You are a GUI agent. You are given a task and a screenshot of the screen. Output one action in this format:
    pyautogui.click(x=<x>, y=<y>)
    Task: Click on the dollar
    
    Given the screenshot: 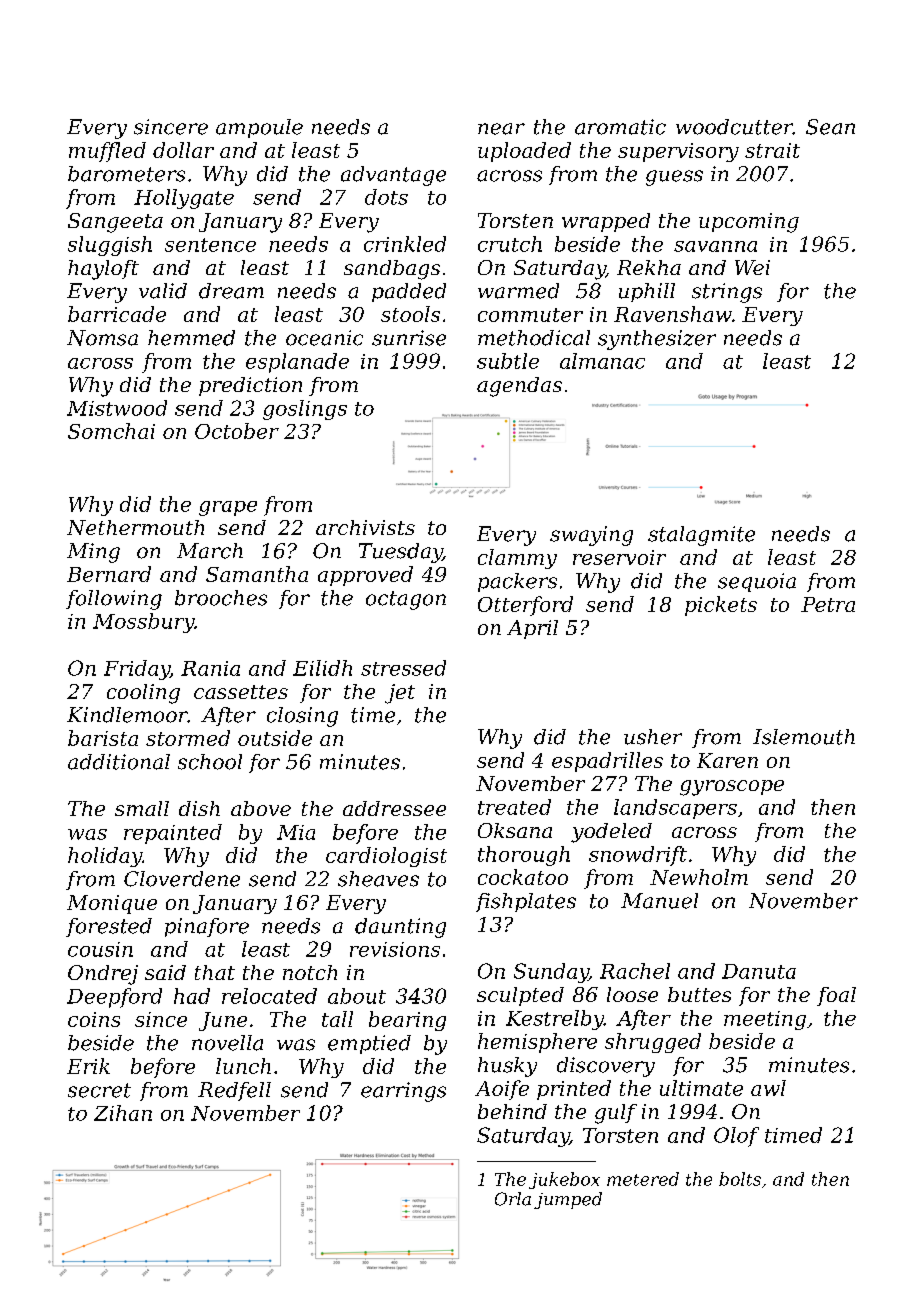 What is the action you would take?
    pyautogui.click(x=183, y=150)
